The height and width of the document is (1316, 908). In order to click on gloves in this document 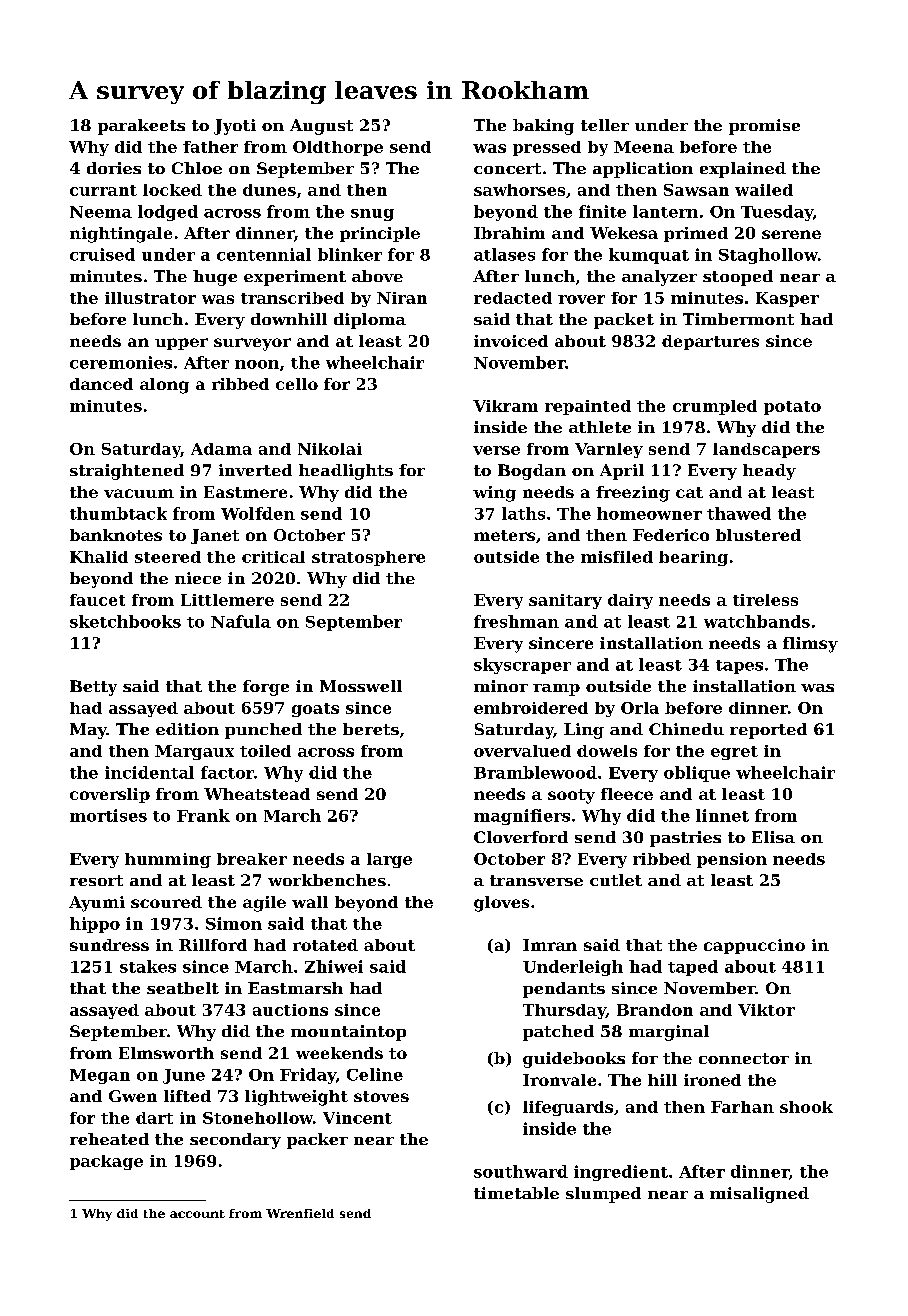, I will do `click(501, 904)`.
